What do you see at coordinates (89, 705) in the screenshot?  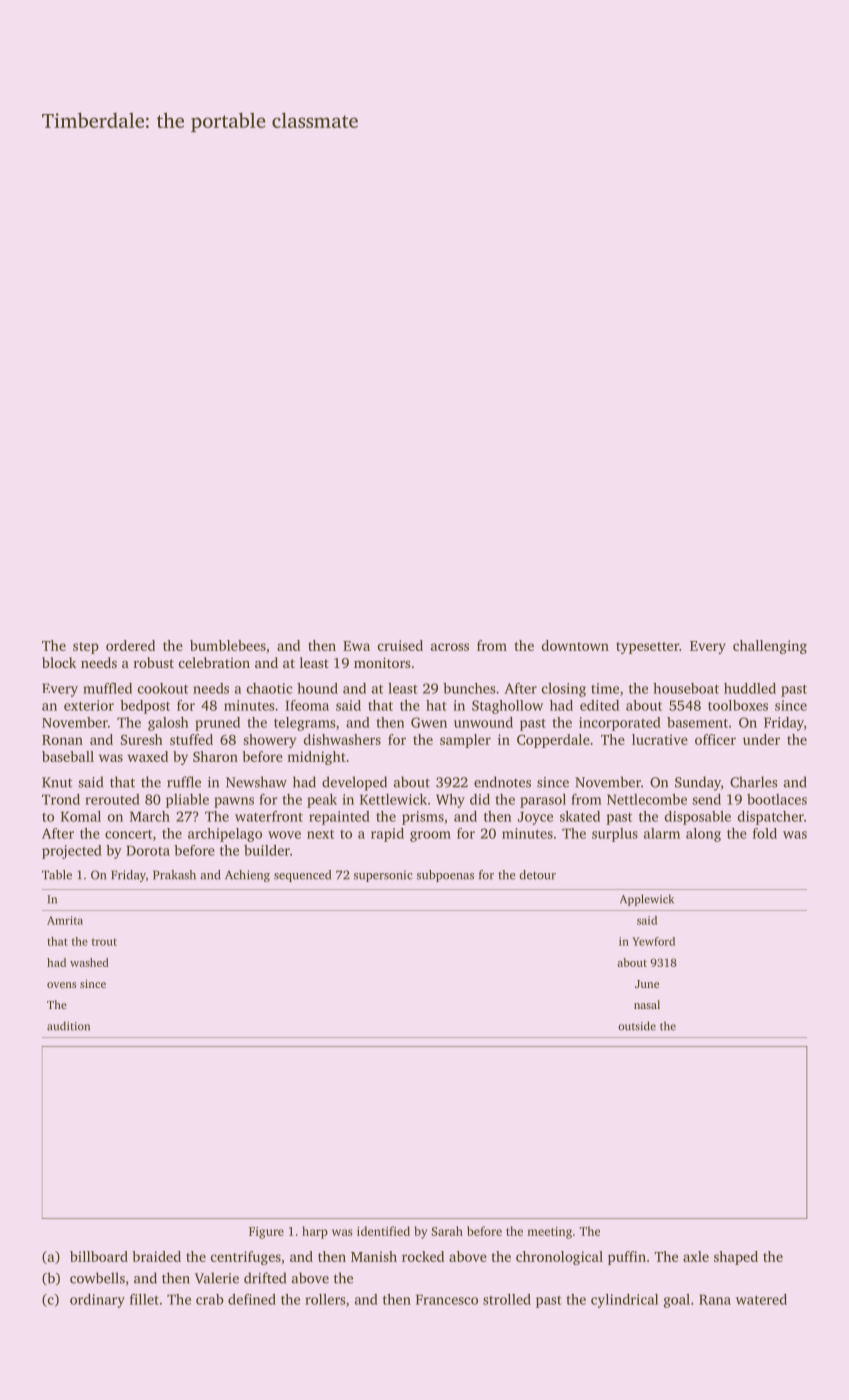 I see `exterior` at bounding box center [89, 705].
